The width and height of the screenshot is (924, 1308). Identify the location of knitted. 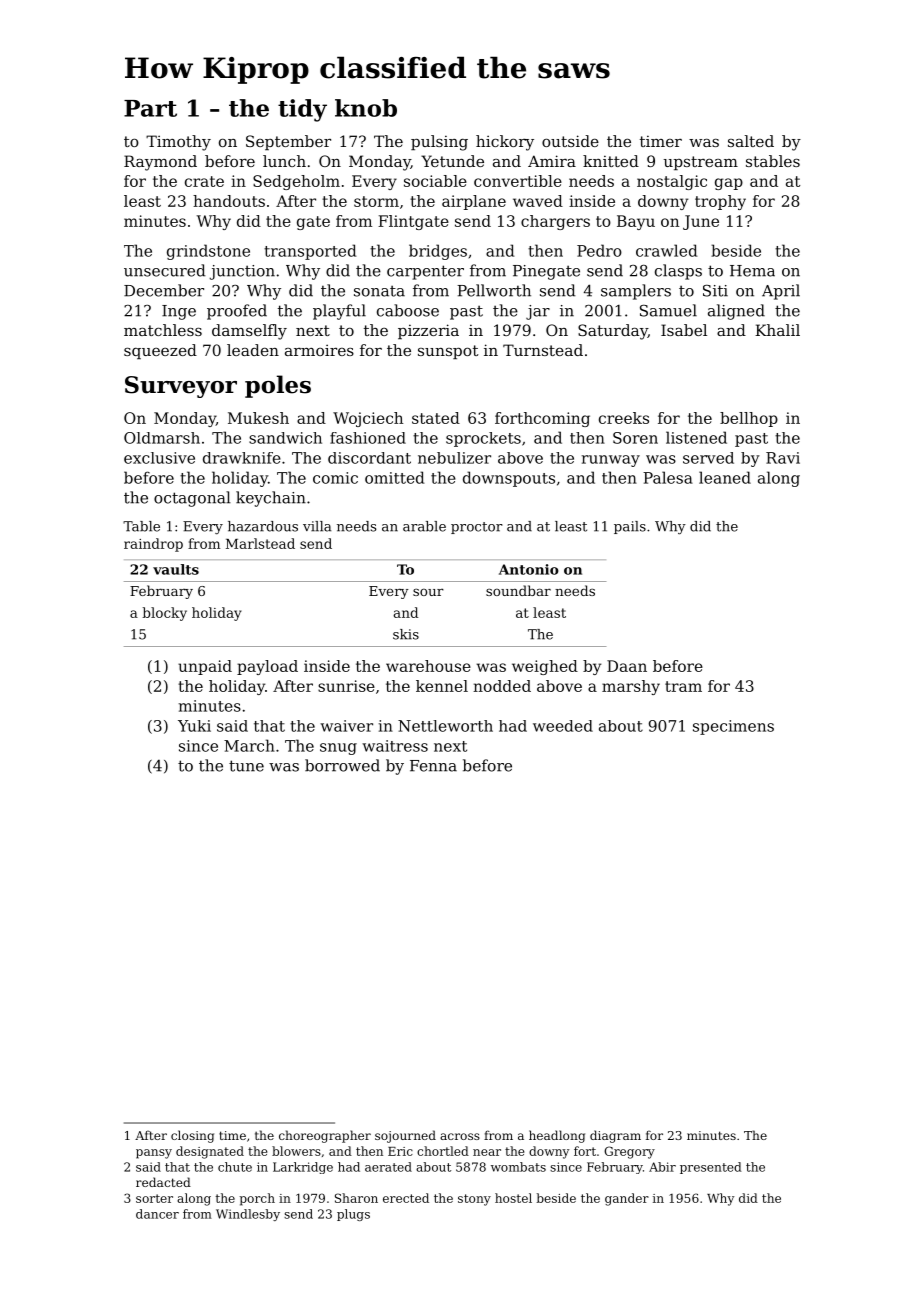
(611, 161).
